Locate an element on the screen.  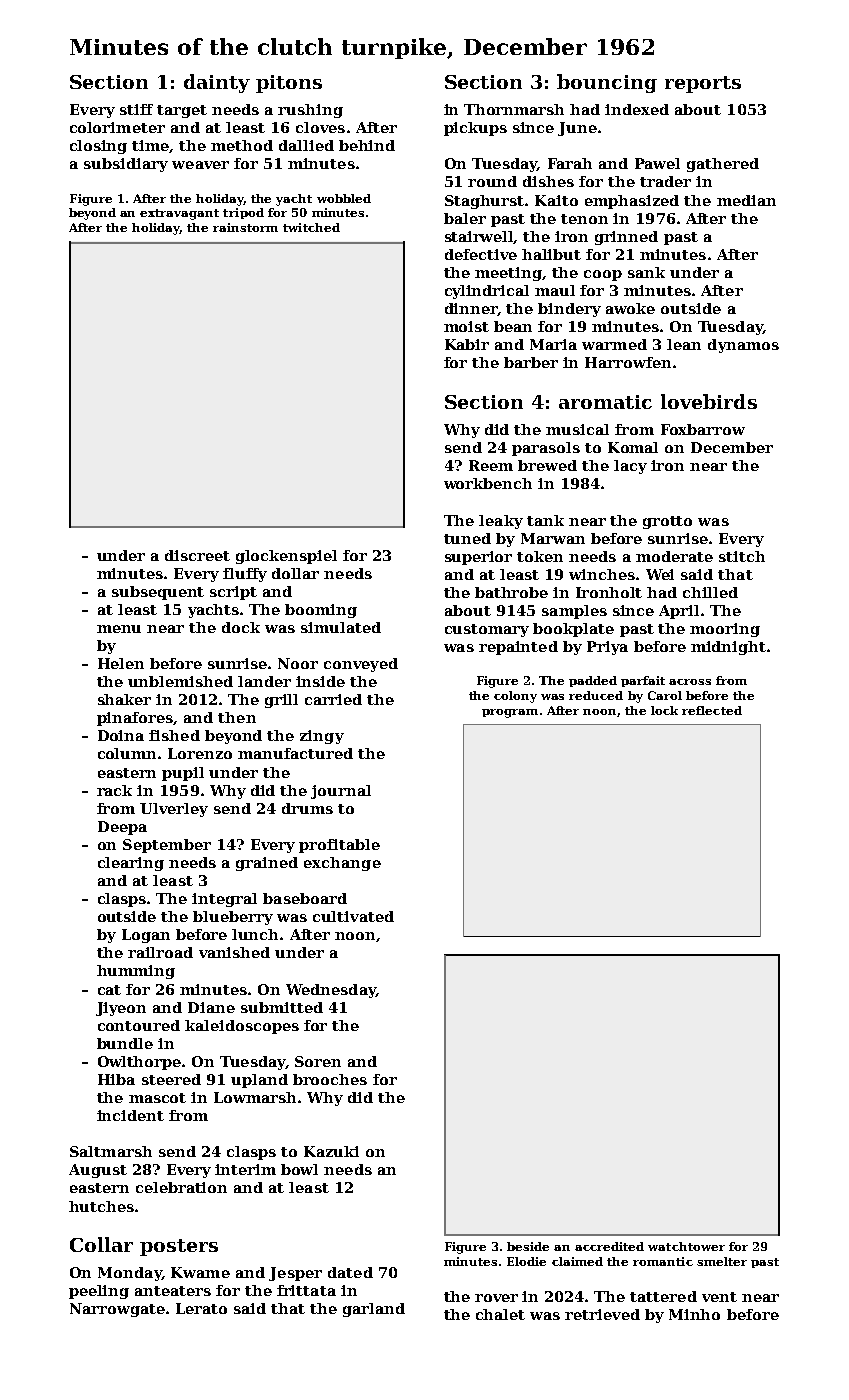
bundle is located at coordinates (125, 1043).
